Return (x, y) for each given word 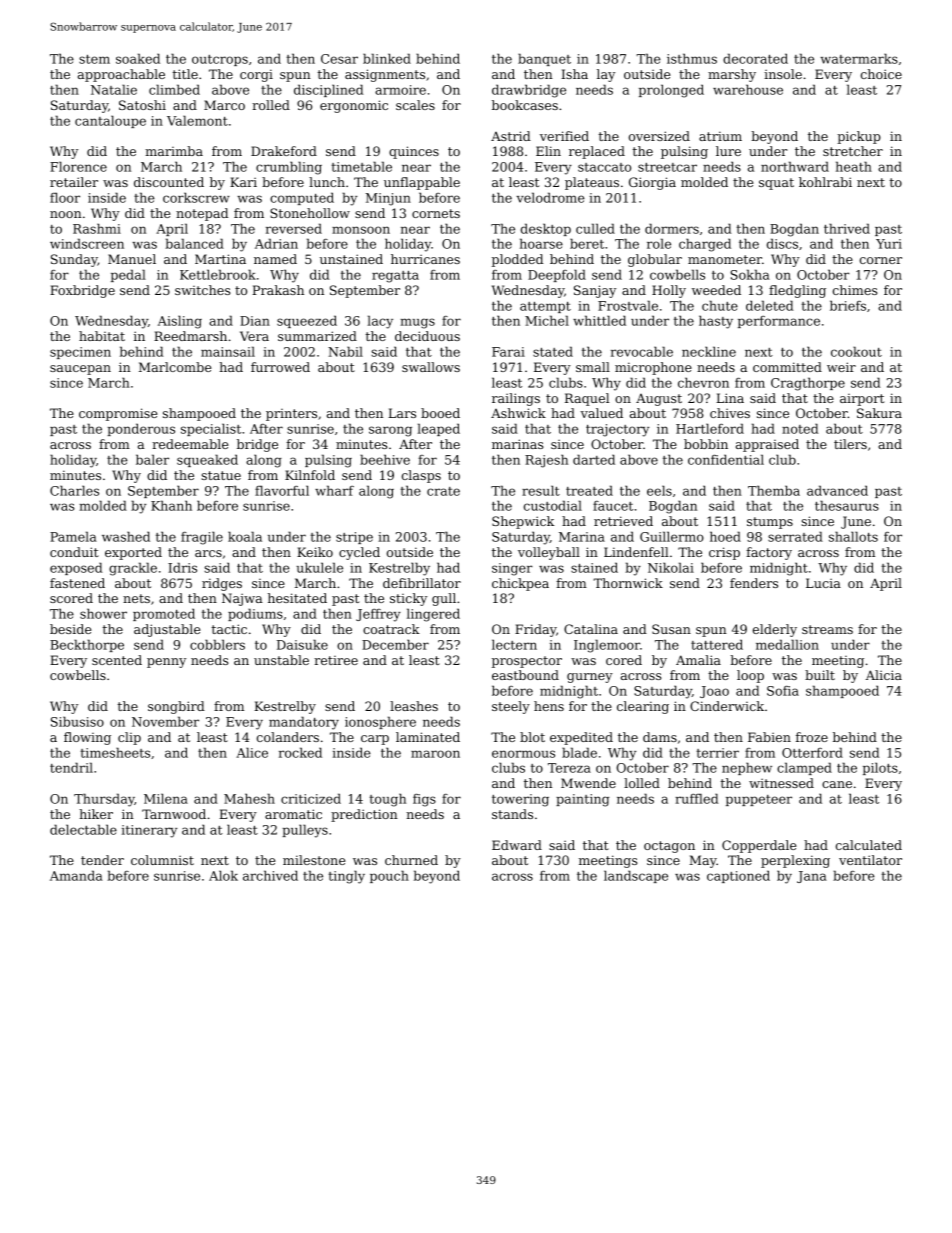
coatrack (391, 629)
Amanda (76, 875)
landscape (636, 876)
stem (94, 59)
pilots (880, 768)
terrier (717, 753)
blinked (387, 58)
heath (854, 166)
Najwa (242, 599)
